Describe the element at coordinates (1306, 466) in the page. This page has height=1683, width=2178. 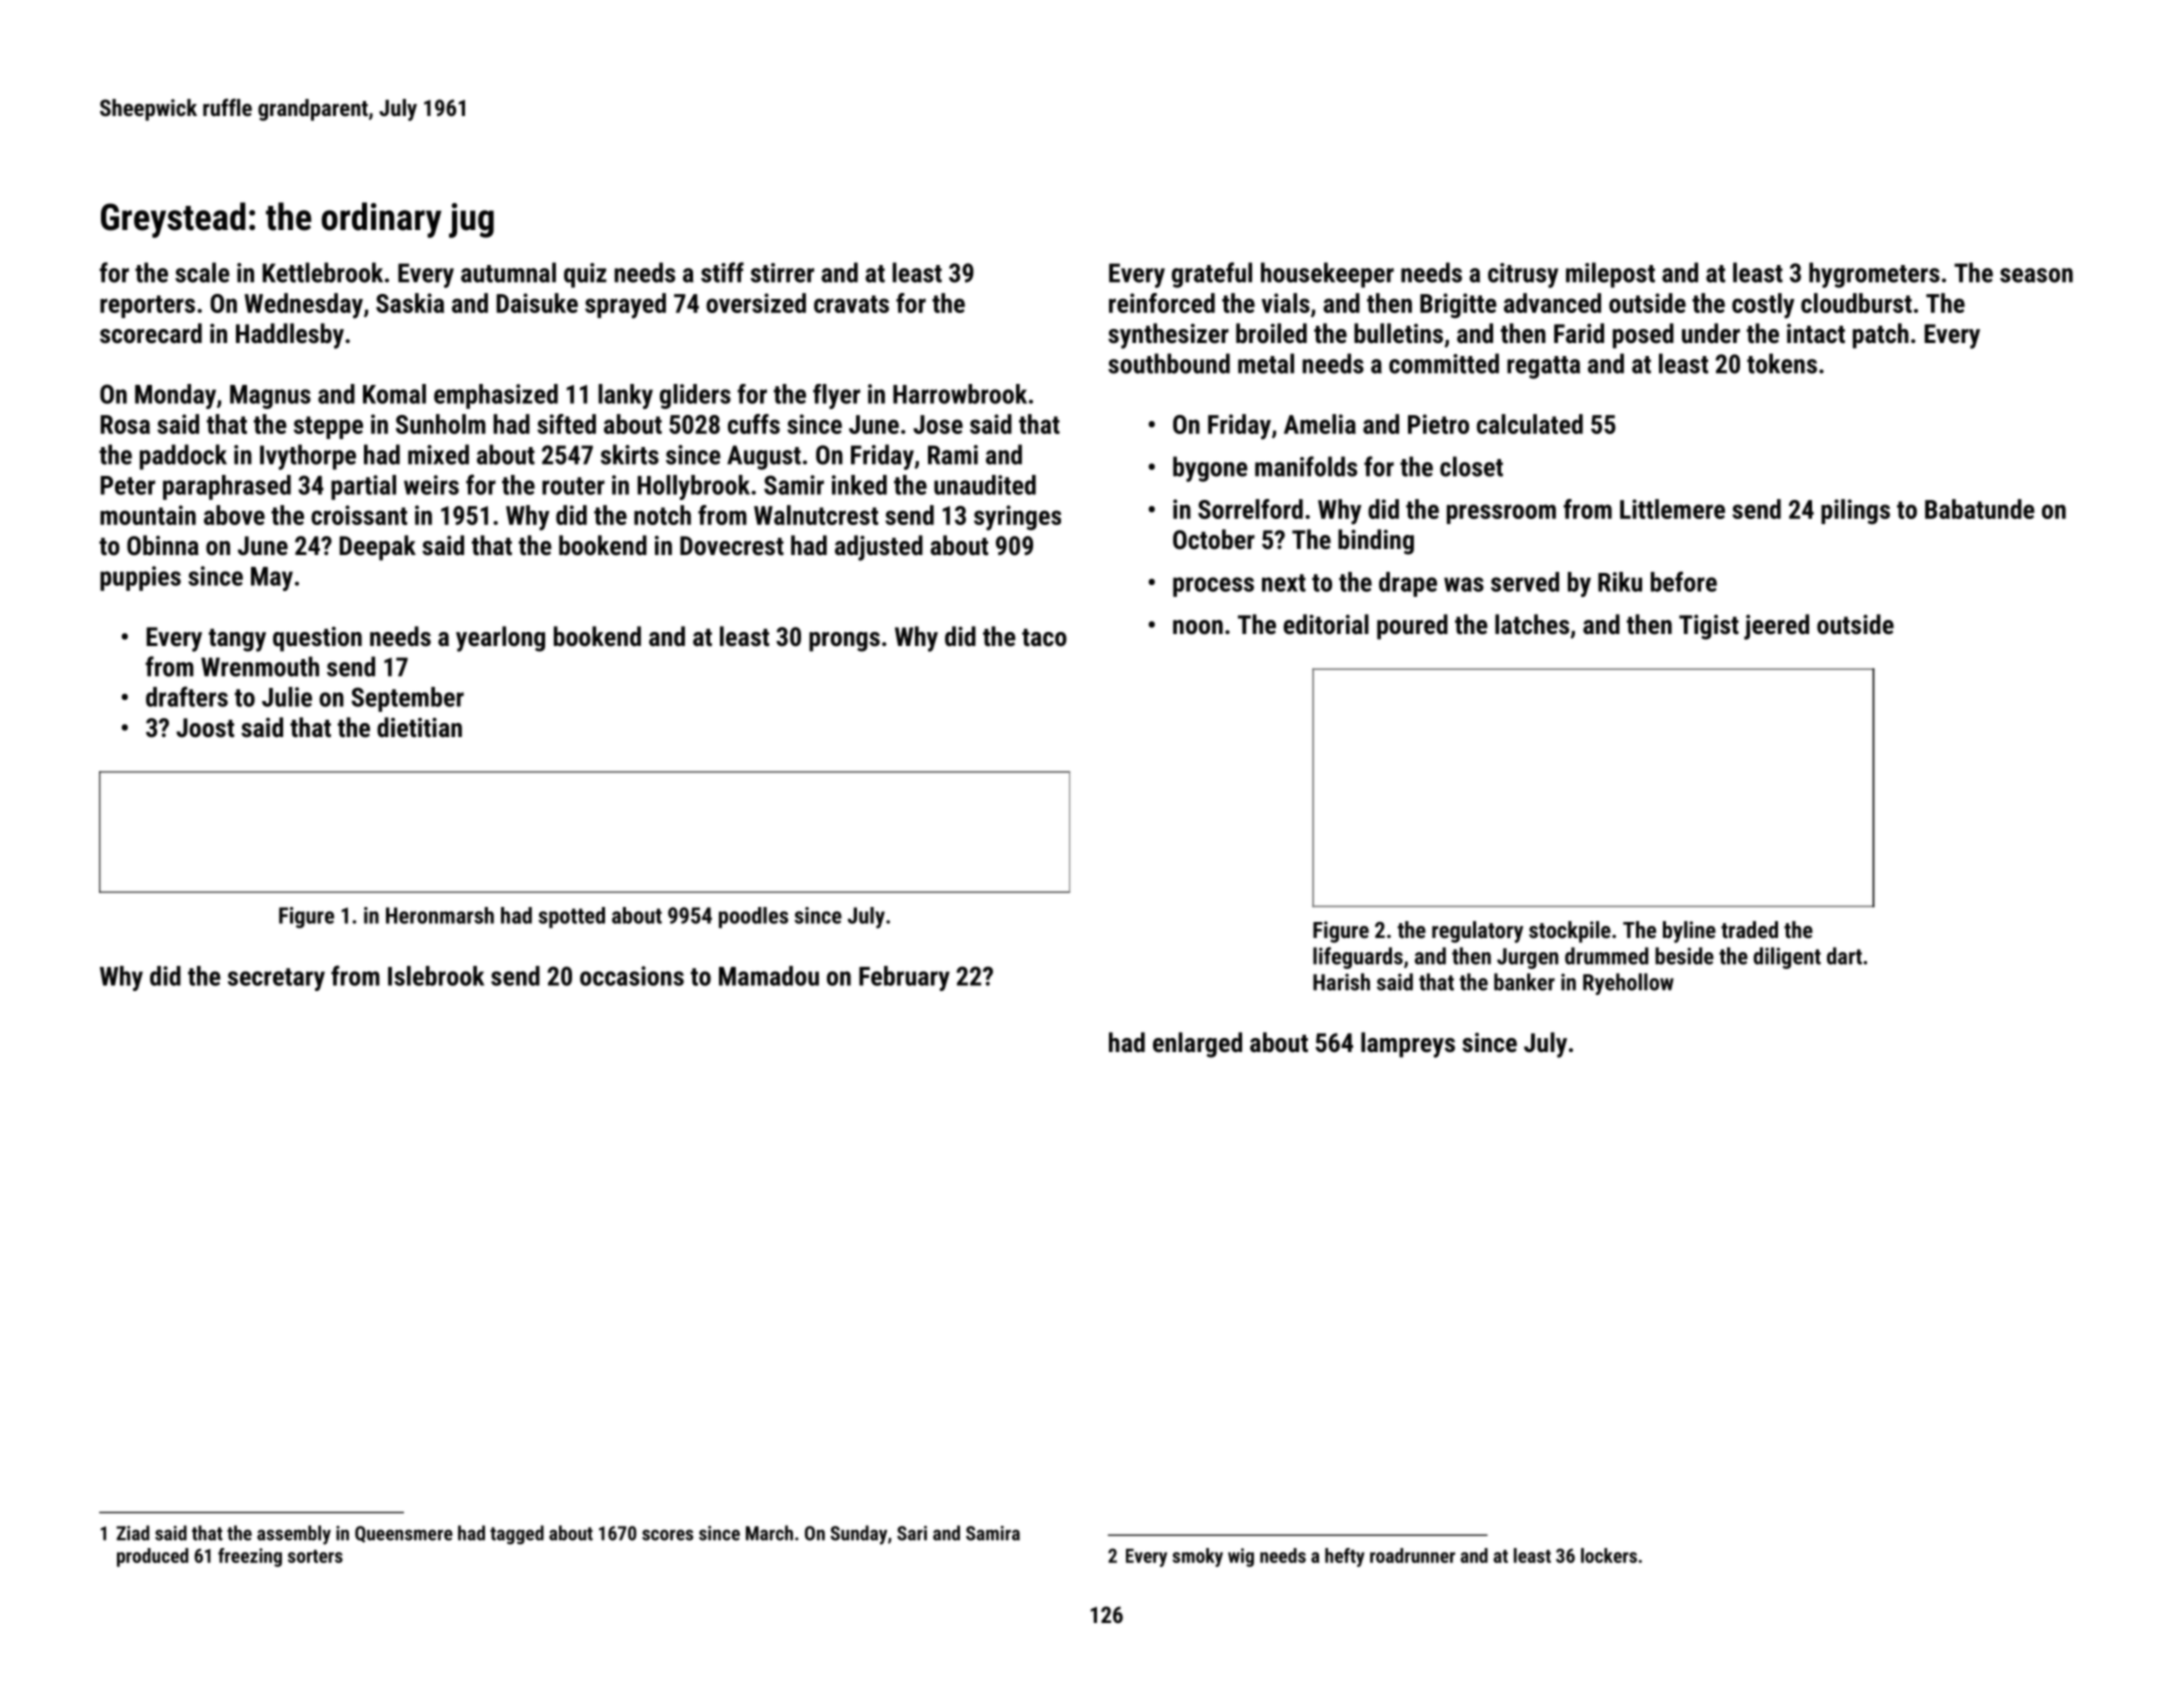
I see `manifolds` at that location.
